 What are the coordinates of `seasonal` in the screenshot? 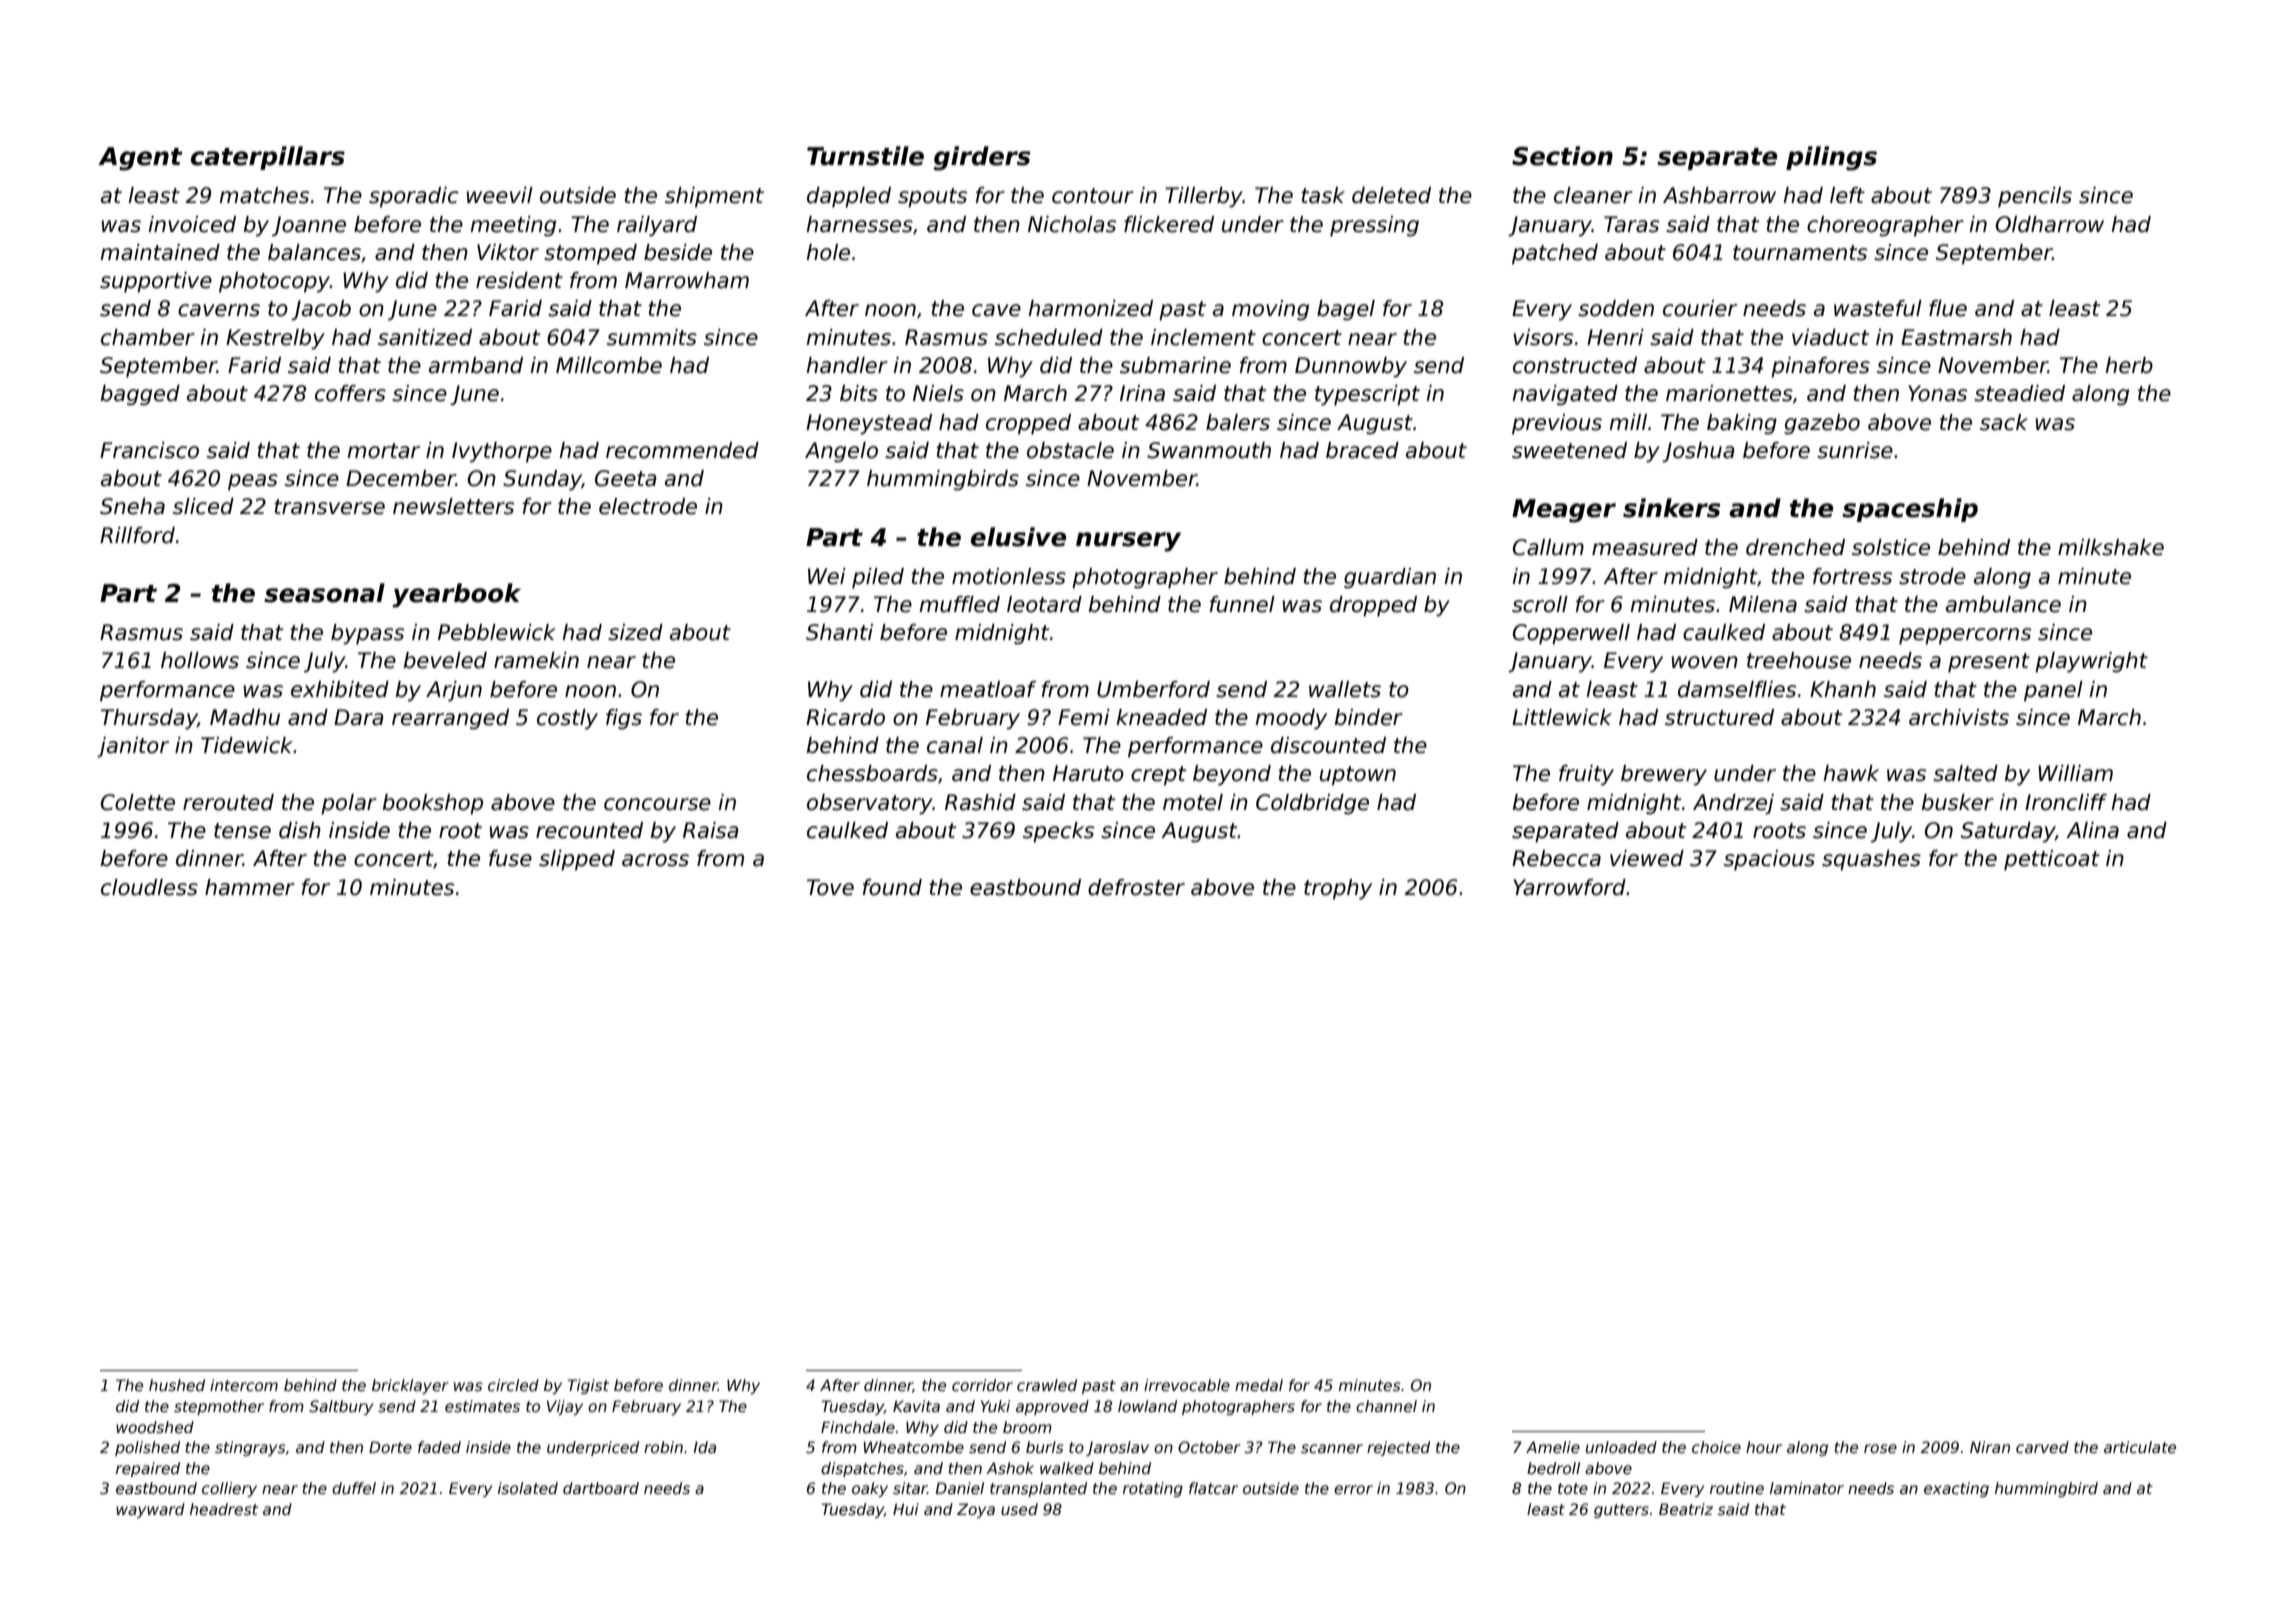 It's located at (324, 593).
